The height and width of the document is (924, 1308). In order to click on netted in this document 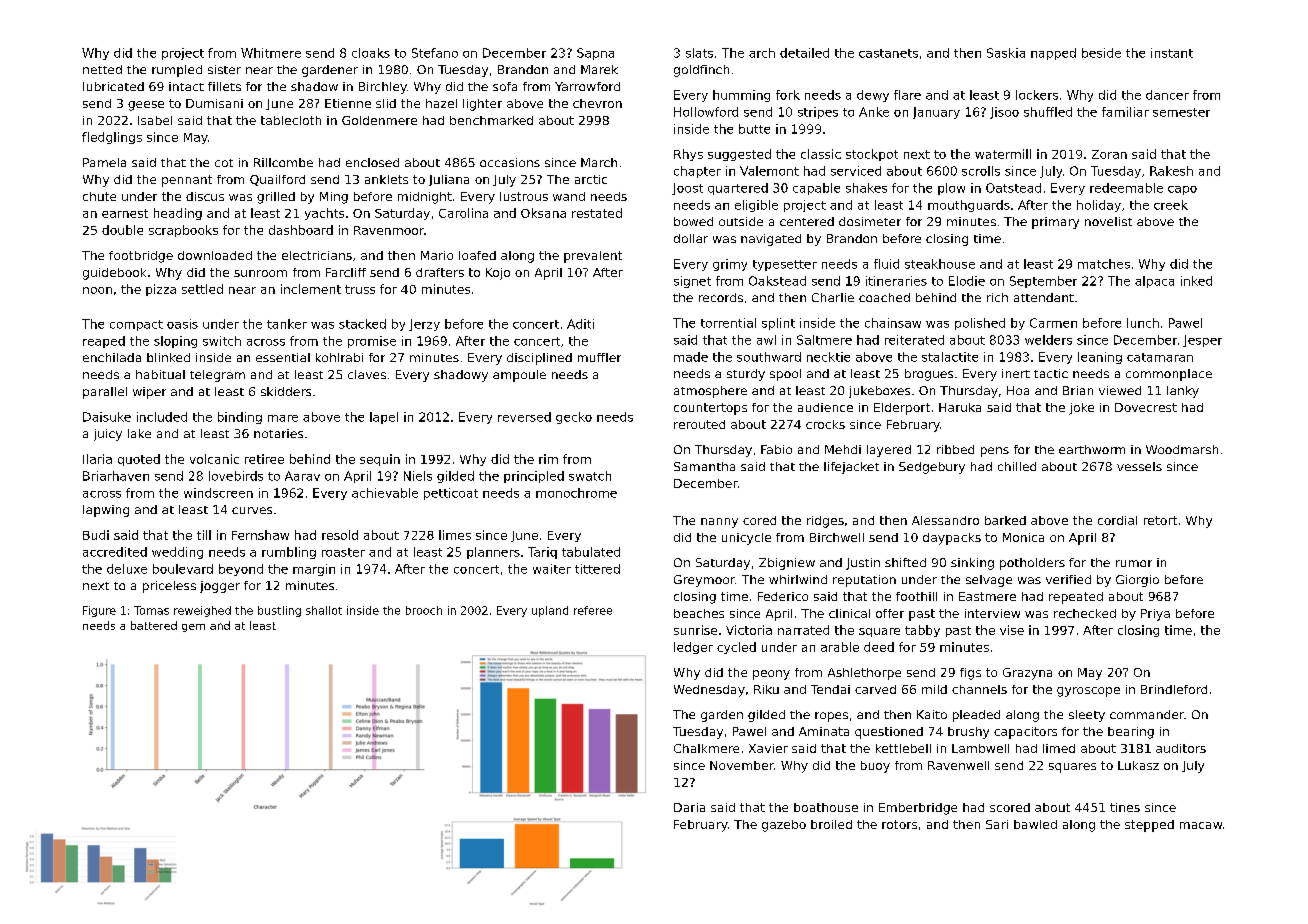, I will do `click(102, 69)`.
